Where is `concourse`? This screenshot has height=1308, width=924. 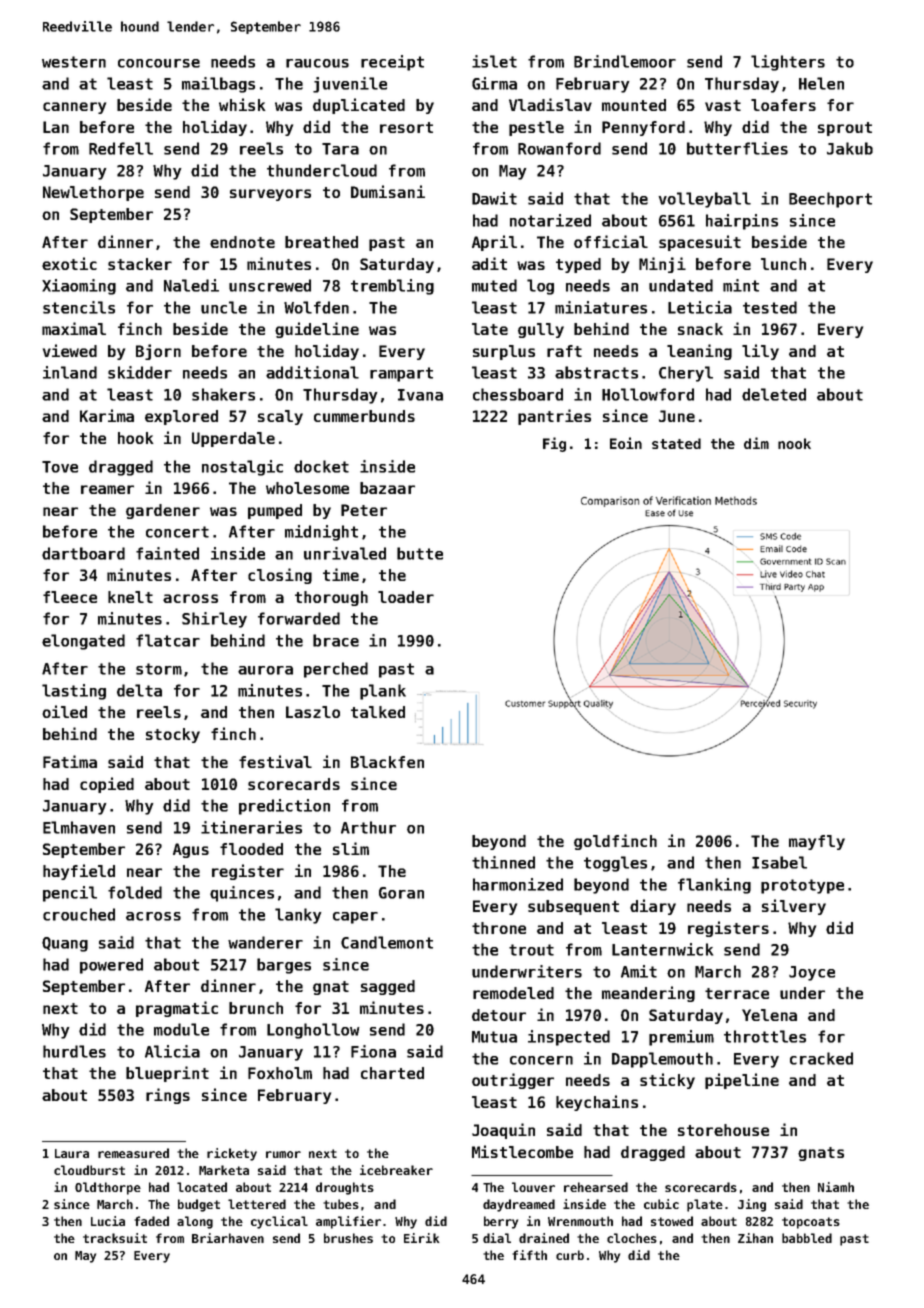
concourse is located at coordinates (159, 63).
